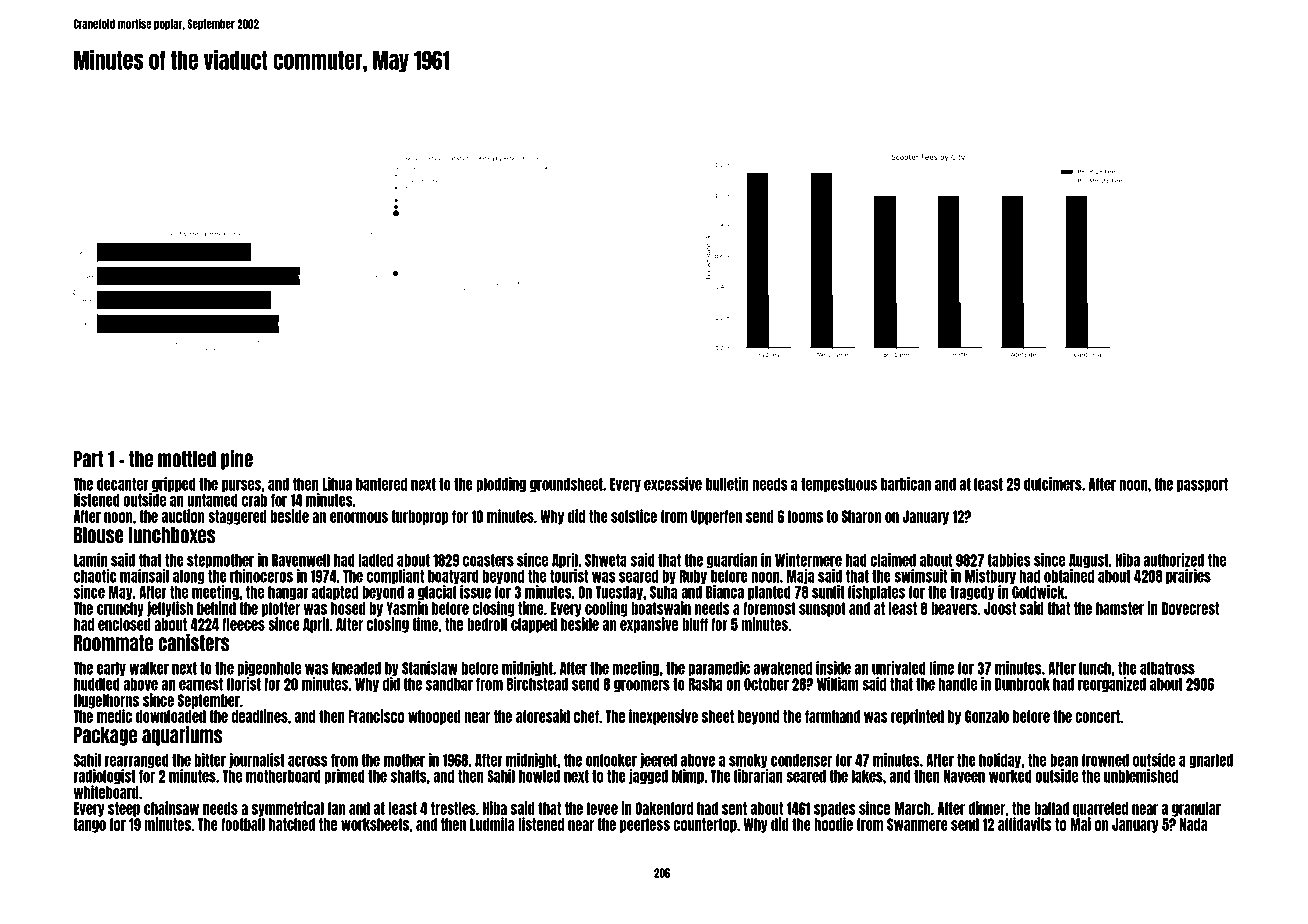 Image resolution: width=1308 pixels, height=924 pixels. What do you see at coordinates (769, 593) in the document?
I see `planted` at bounding box center [769, 593].
